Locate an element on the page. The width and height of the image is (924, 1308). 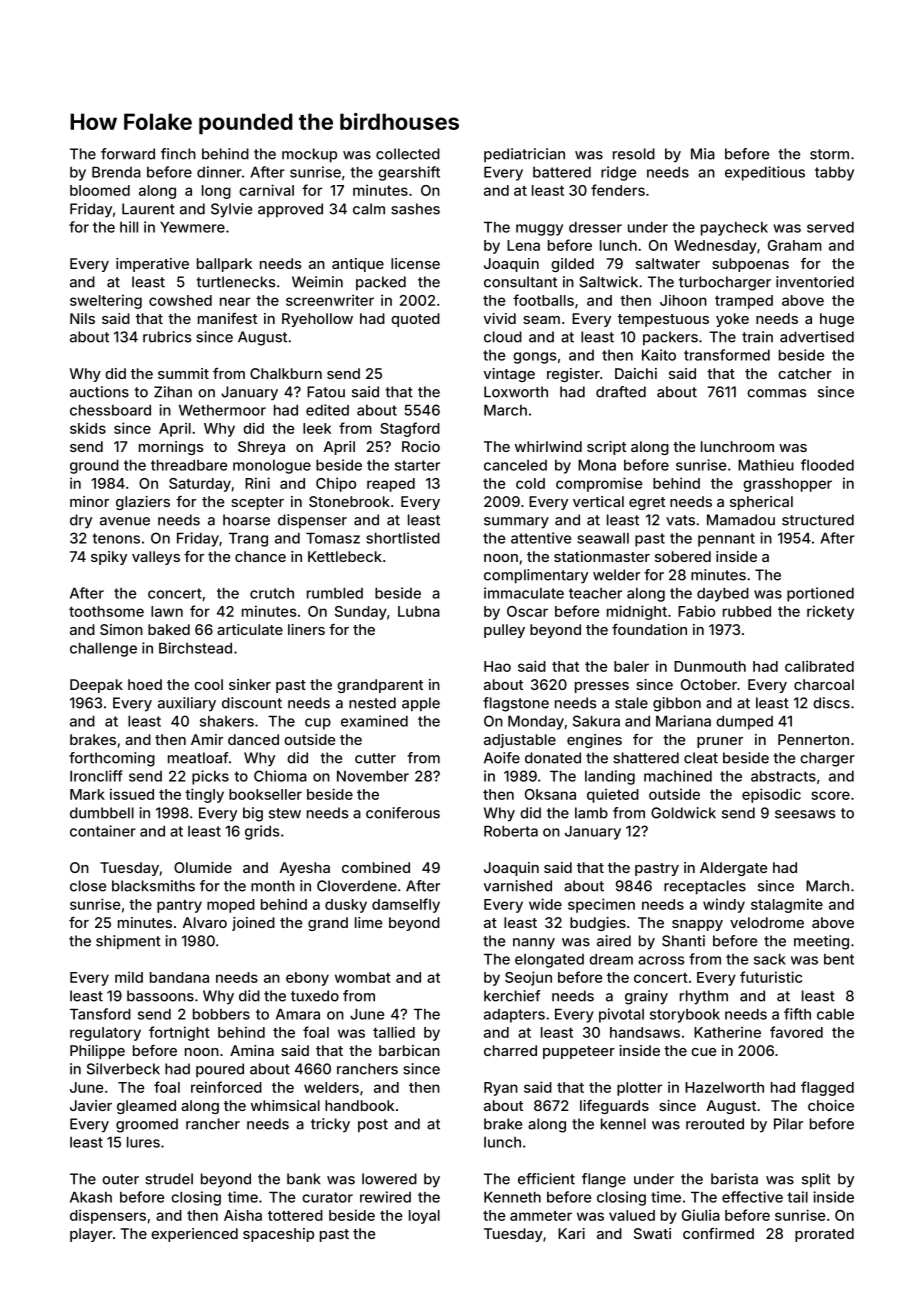
futuristic is located at coordinates (771, 977).
